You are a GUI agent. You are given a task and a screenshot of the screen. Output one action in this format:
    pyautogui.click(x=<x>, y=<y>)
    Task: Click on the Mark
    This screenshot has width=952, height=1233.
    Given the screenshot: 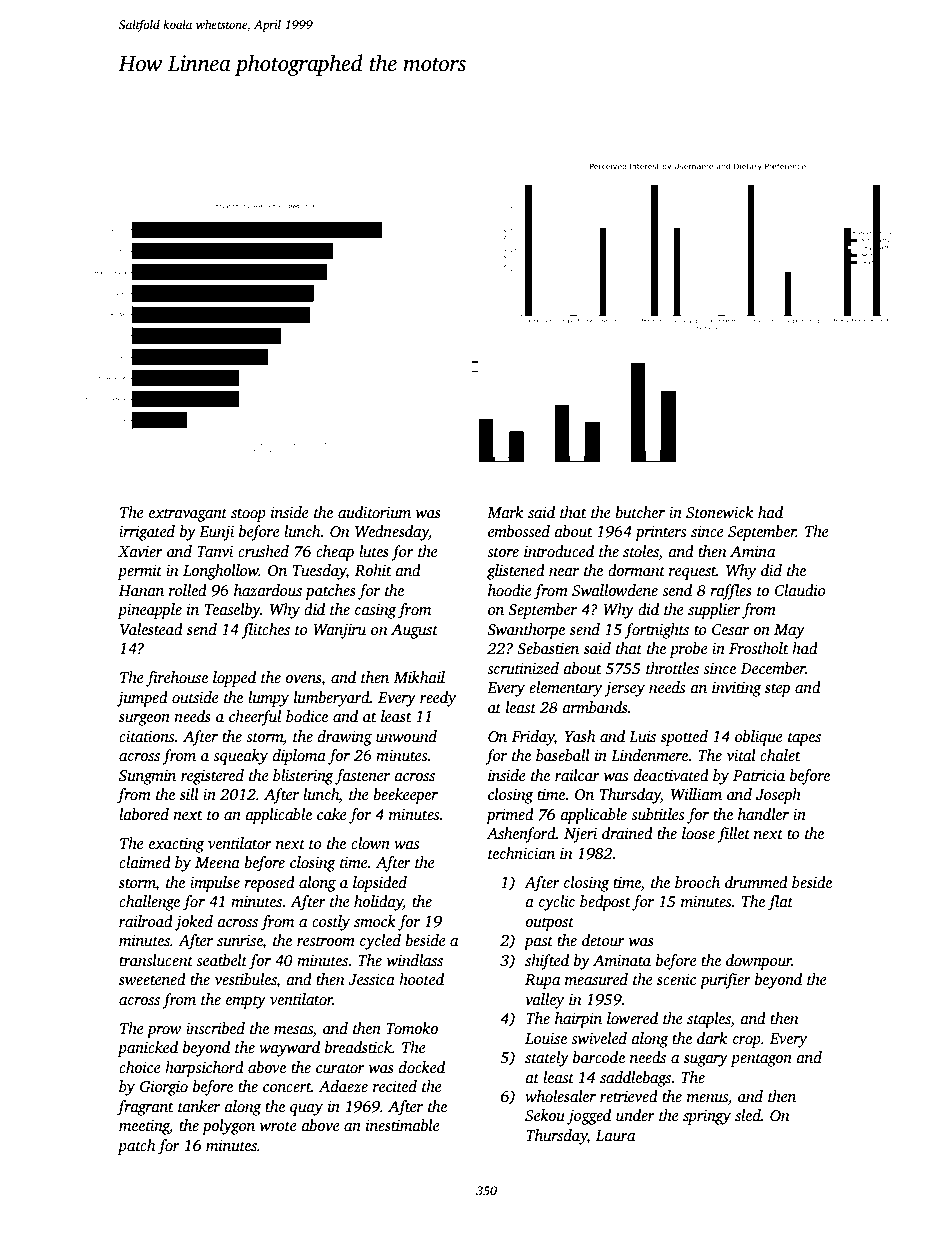 What is the action you would take?
    pyautogui.click(x=505, y=512)
